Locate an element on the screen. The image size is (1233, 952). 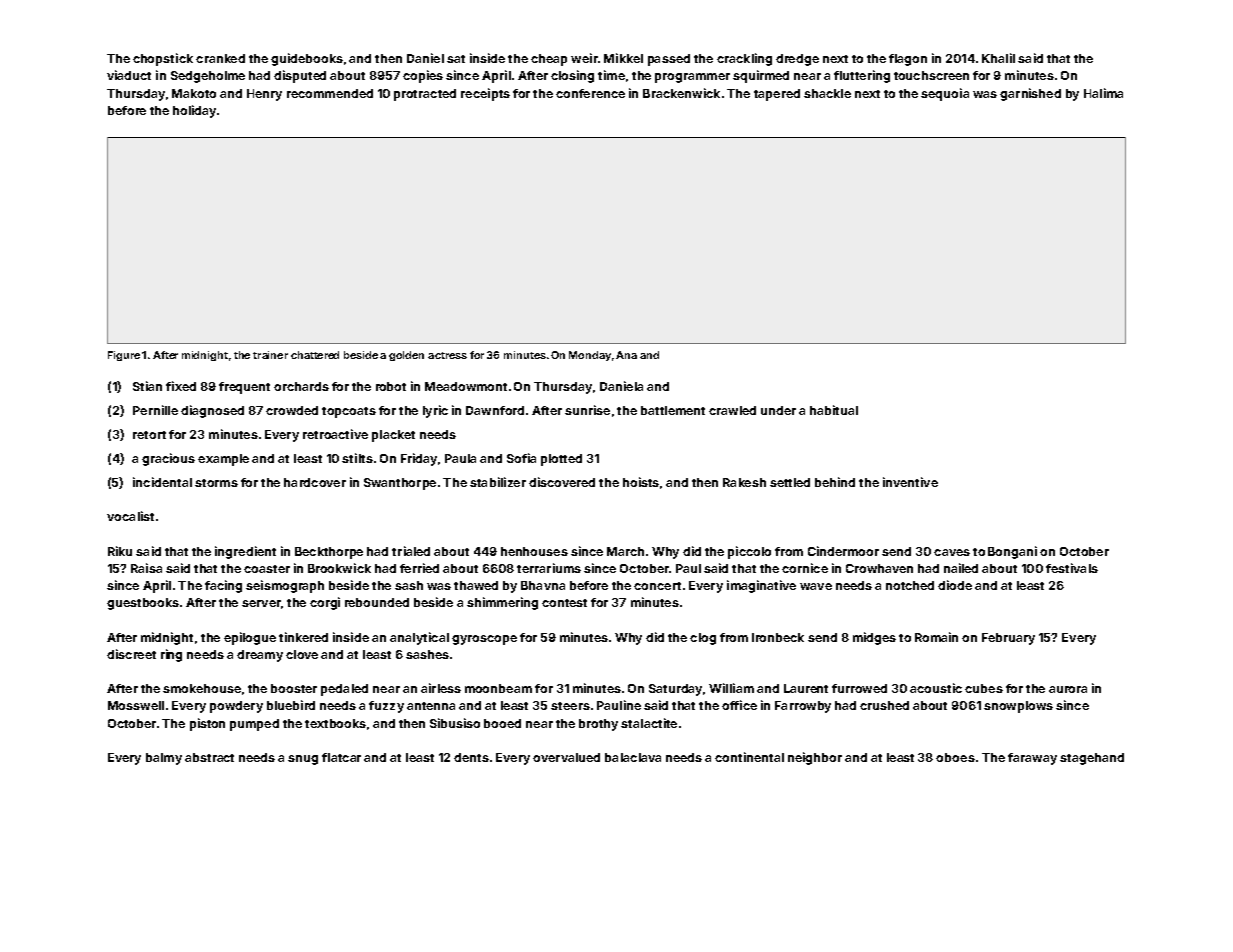
faraway is located at coordinates (1032, 759).
